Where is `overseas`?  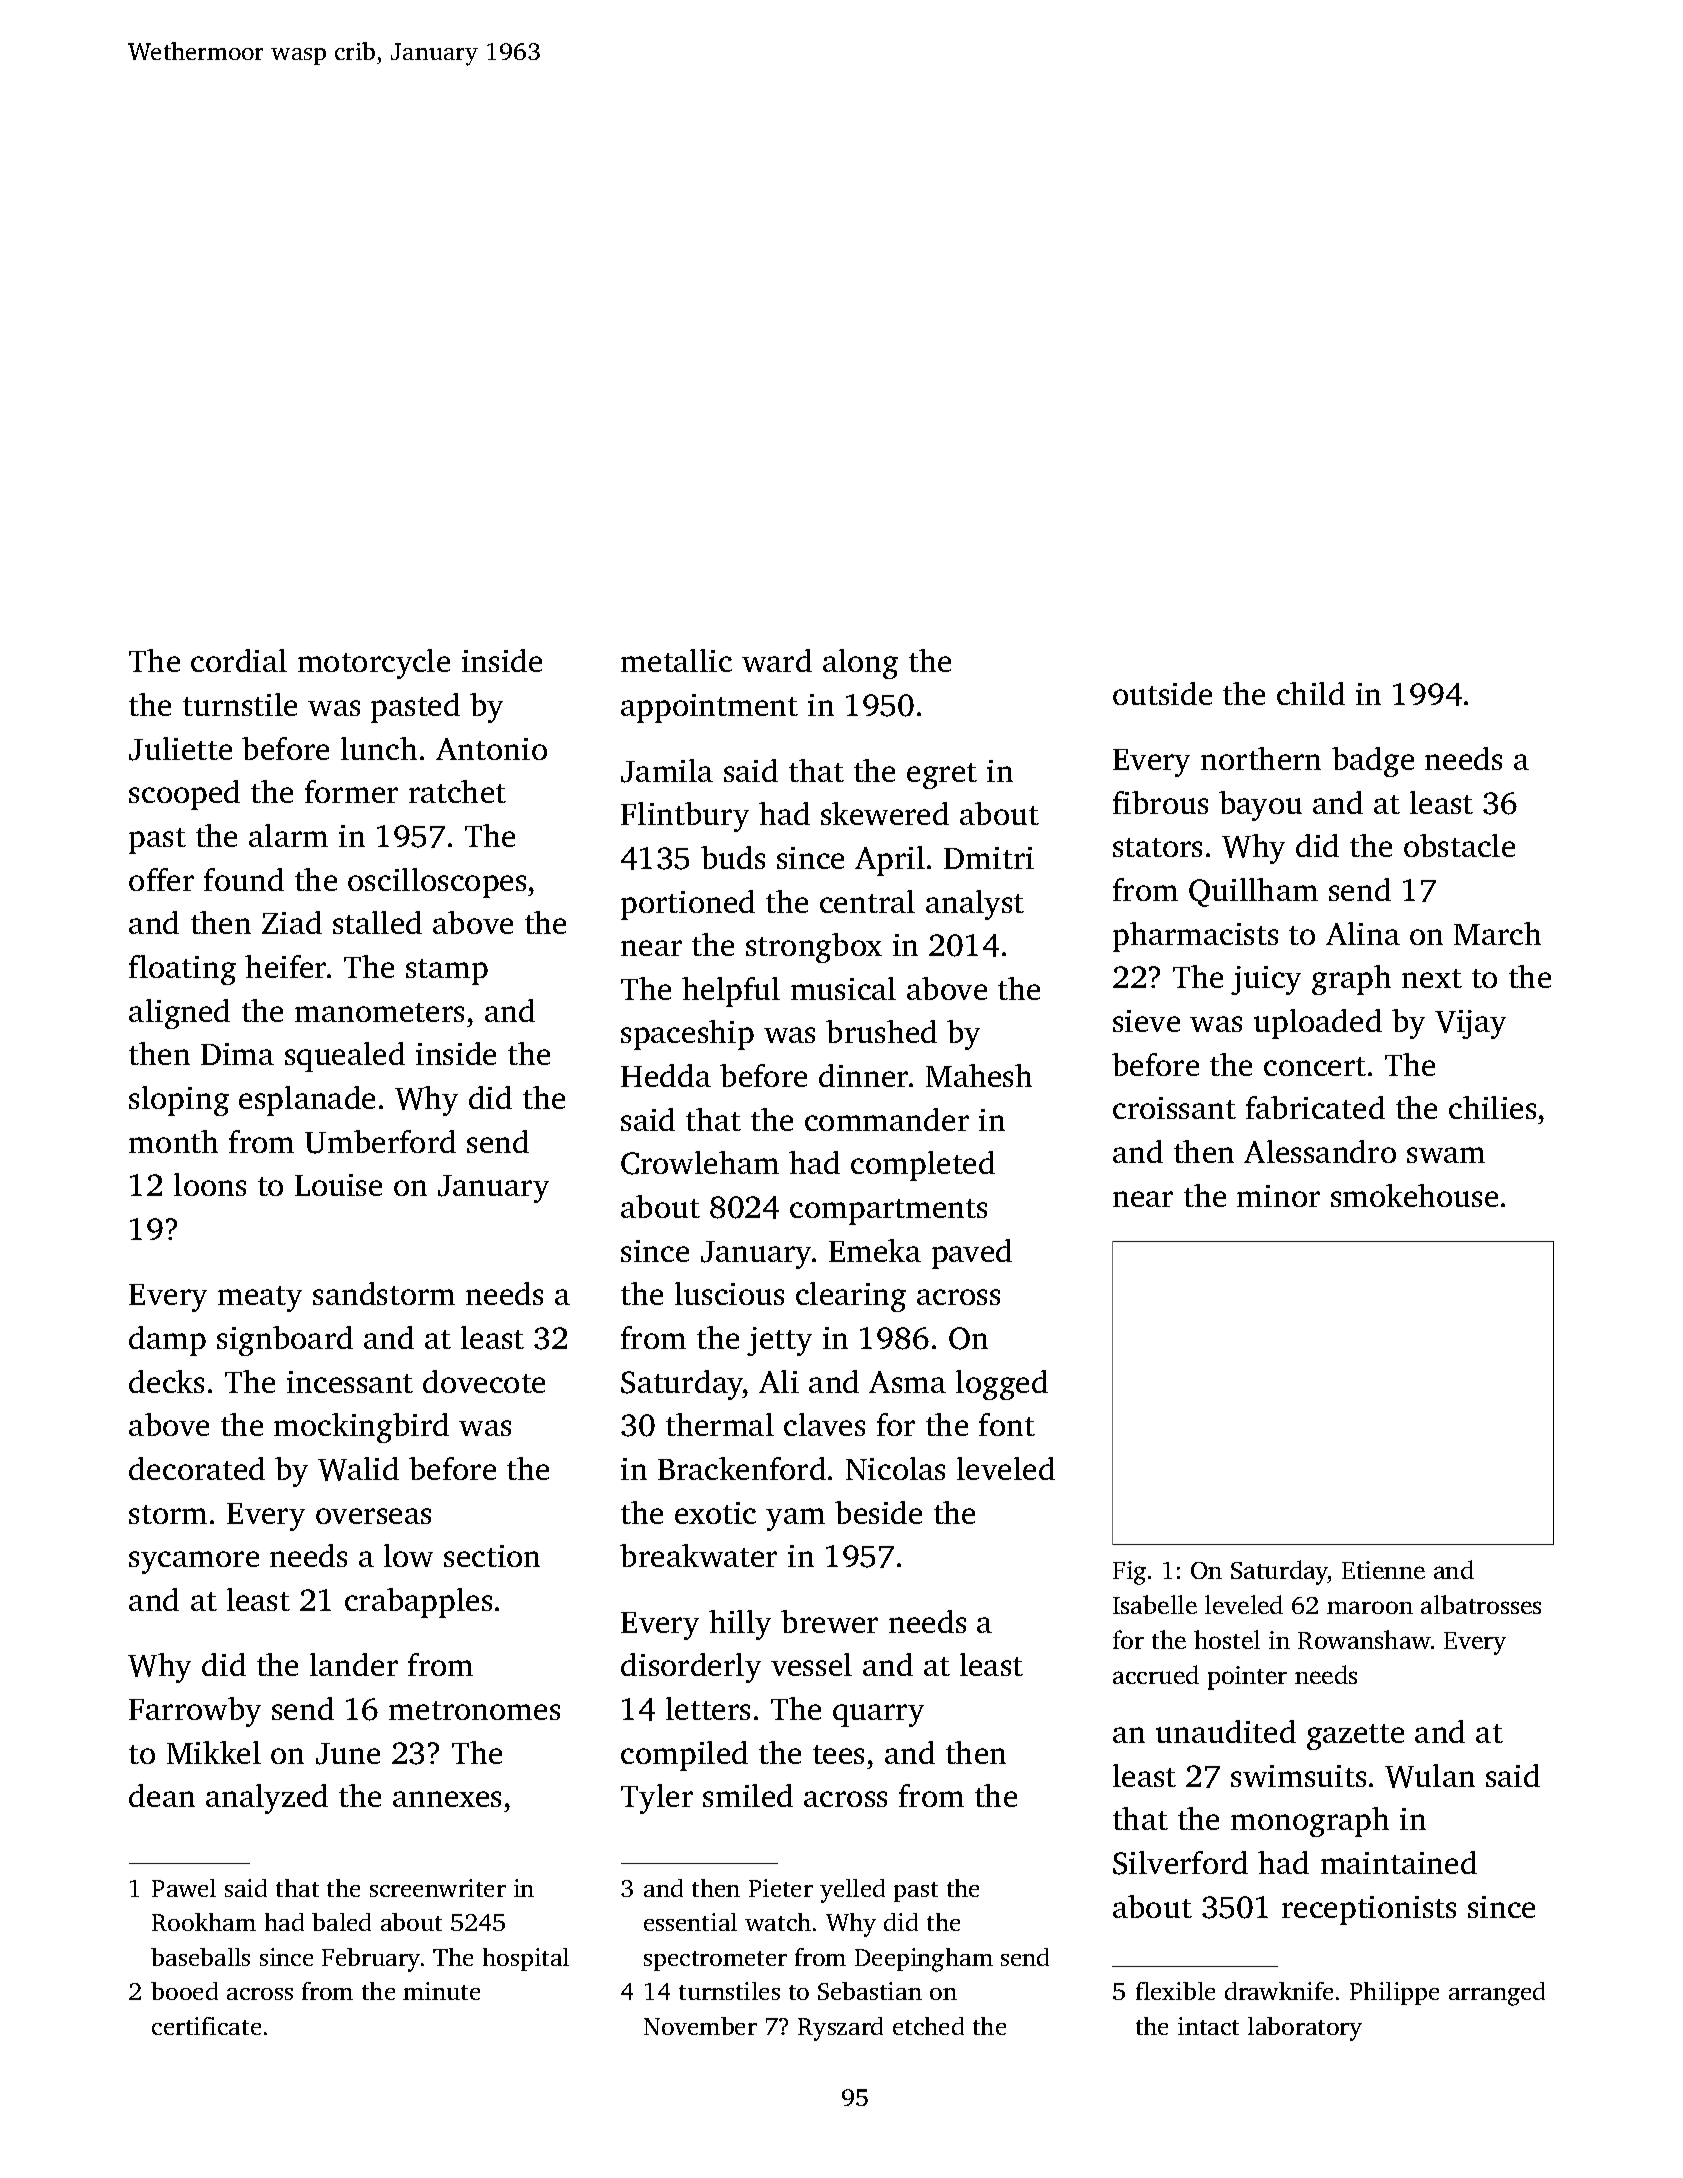
overseas is located at coordinates (373, 1516).
